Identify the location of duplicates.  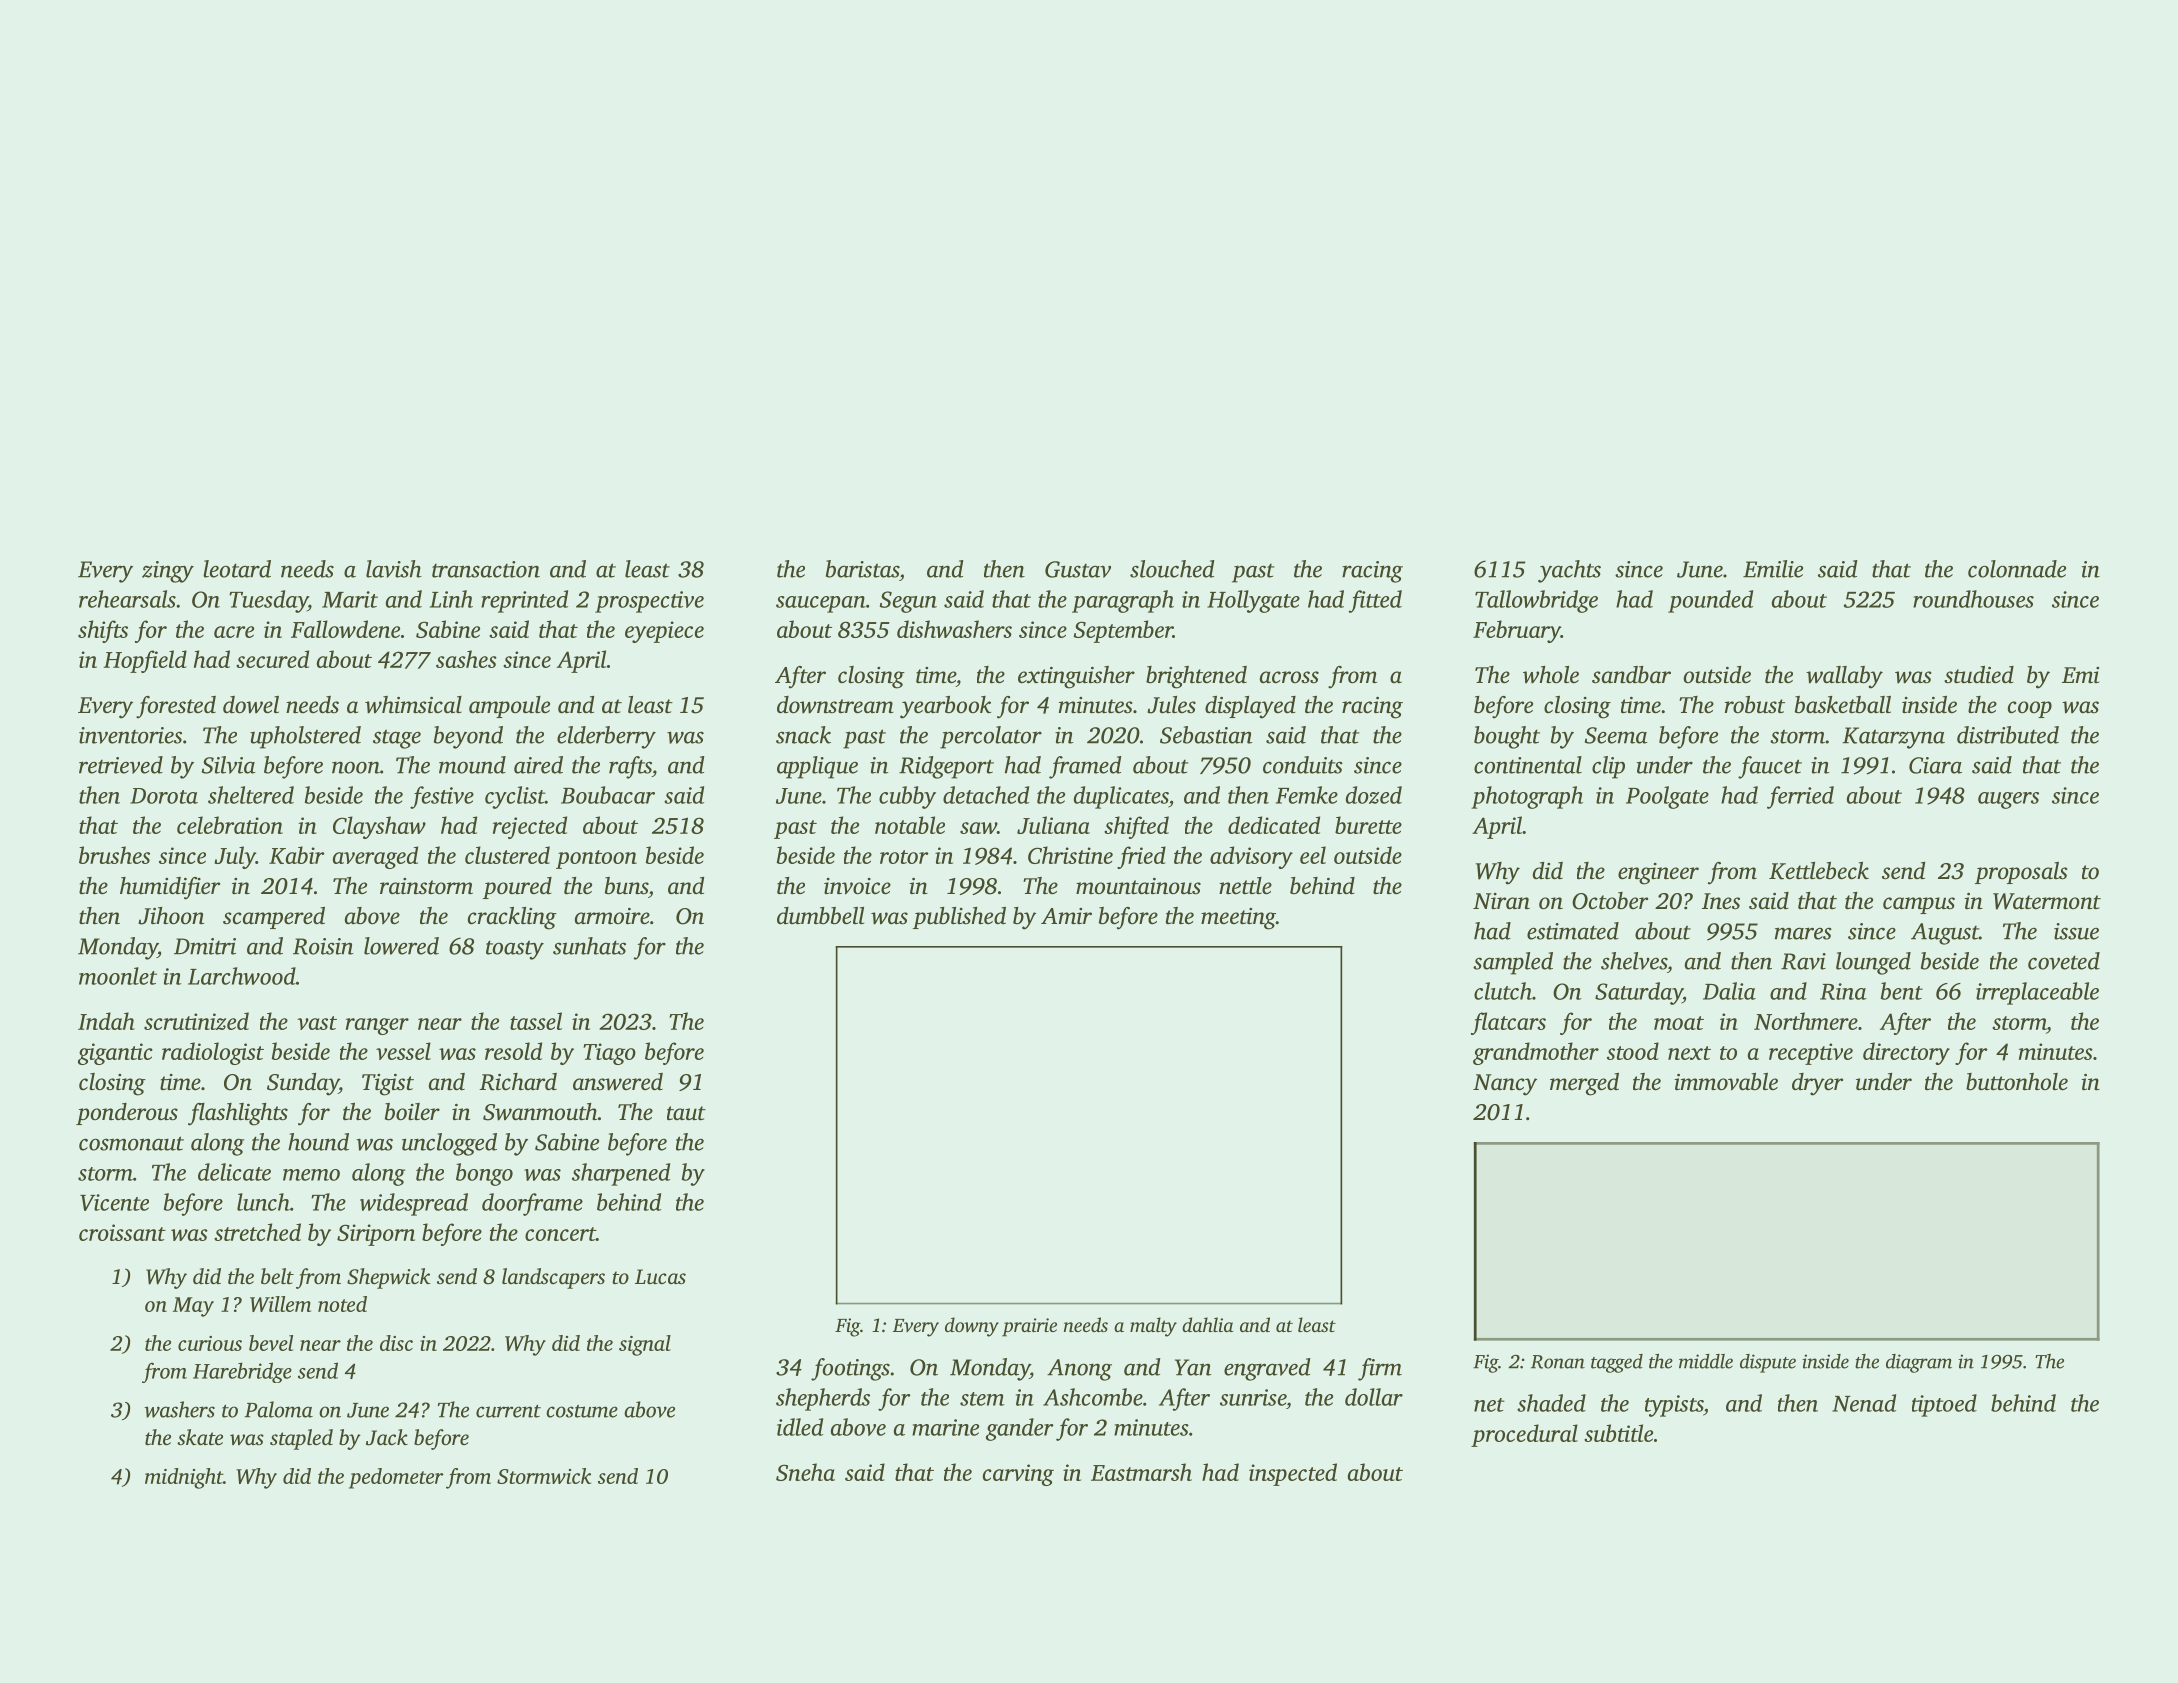
(1121, 797).
